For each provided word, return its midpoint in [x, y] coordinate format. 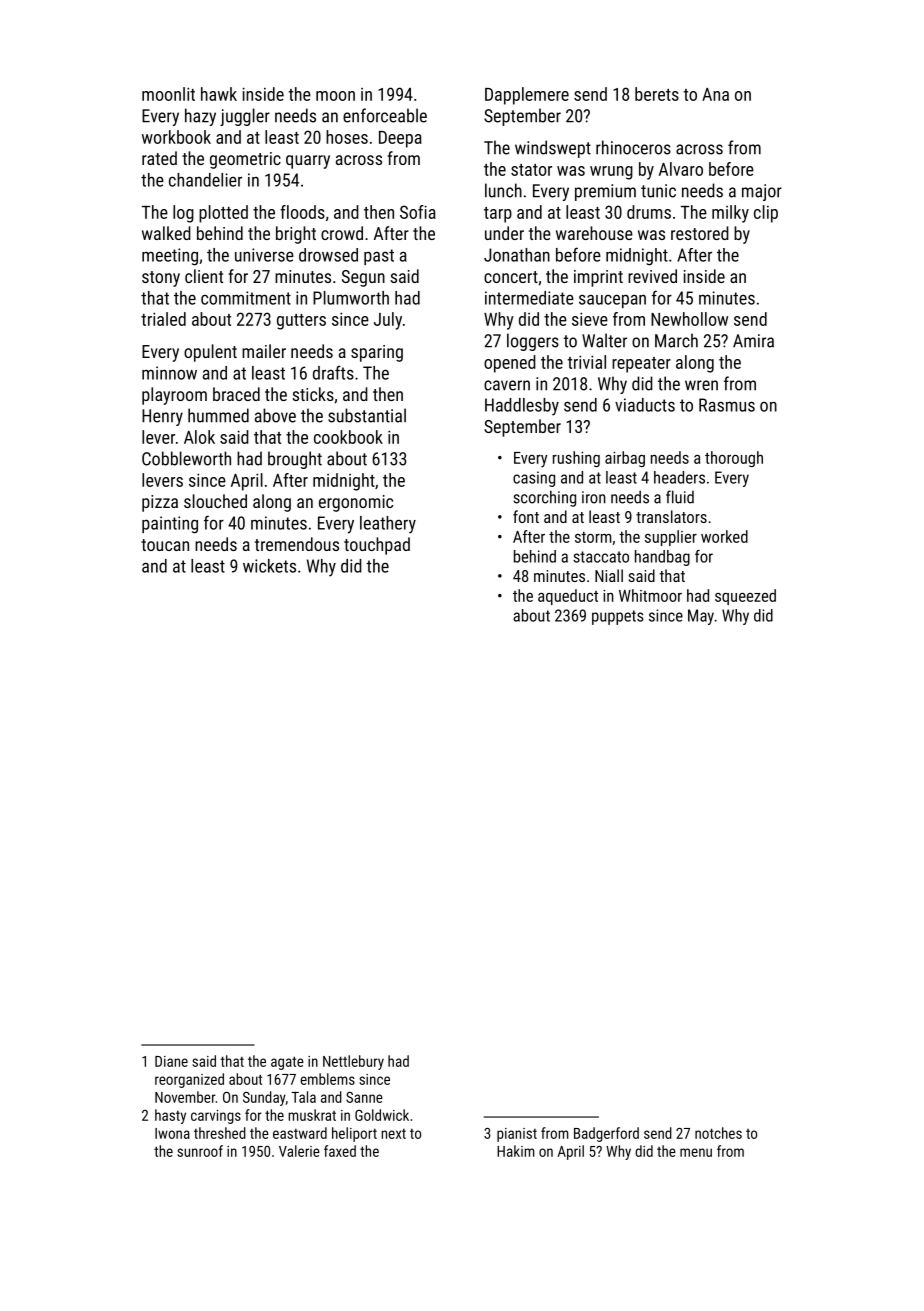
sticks [313, 394]
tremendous [297, 544]
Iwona [172, 1133]
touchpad [377, 546]
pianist [517, 1135]
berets [657, 94]
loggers [533, 342]
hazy [200, 117]
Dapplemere [527, 96]
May [701, 617]
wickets [269, 566]
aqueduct [568, 597]
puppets [618, 617]
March [676, 340]
